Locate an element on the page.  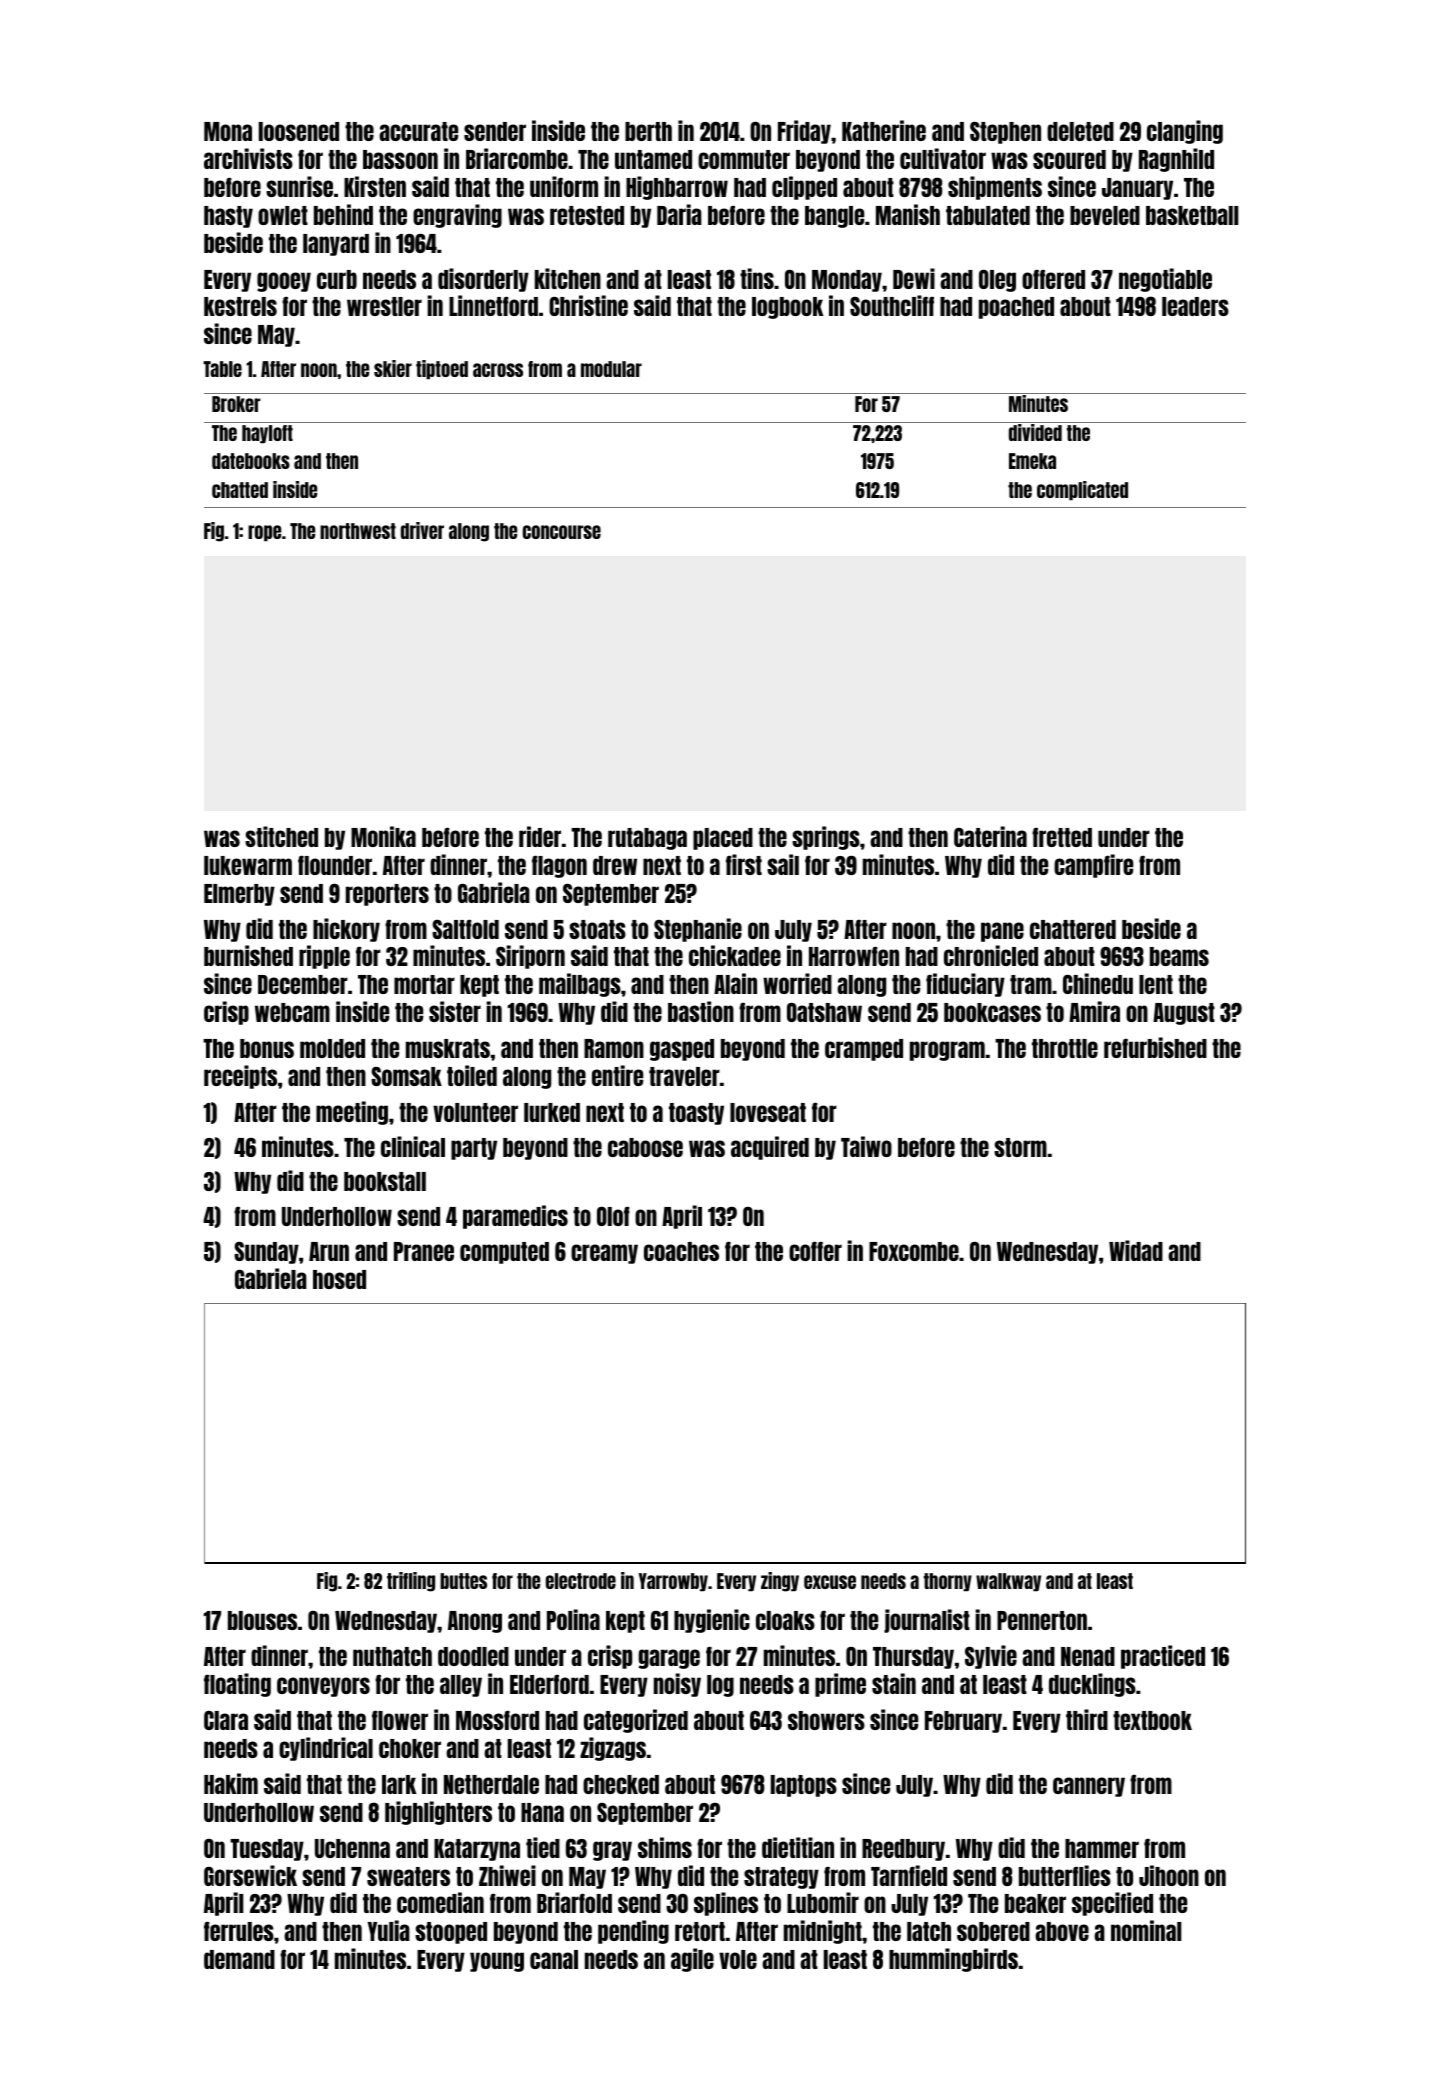
Yarrowby is located at coordinates (673, 1582).
